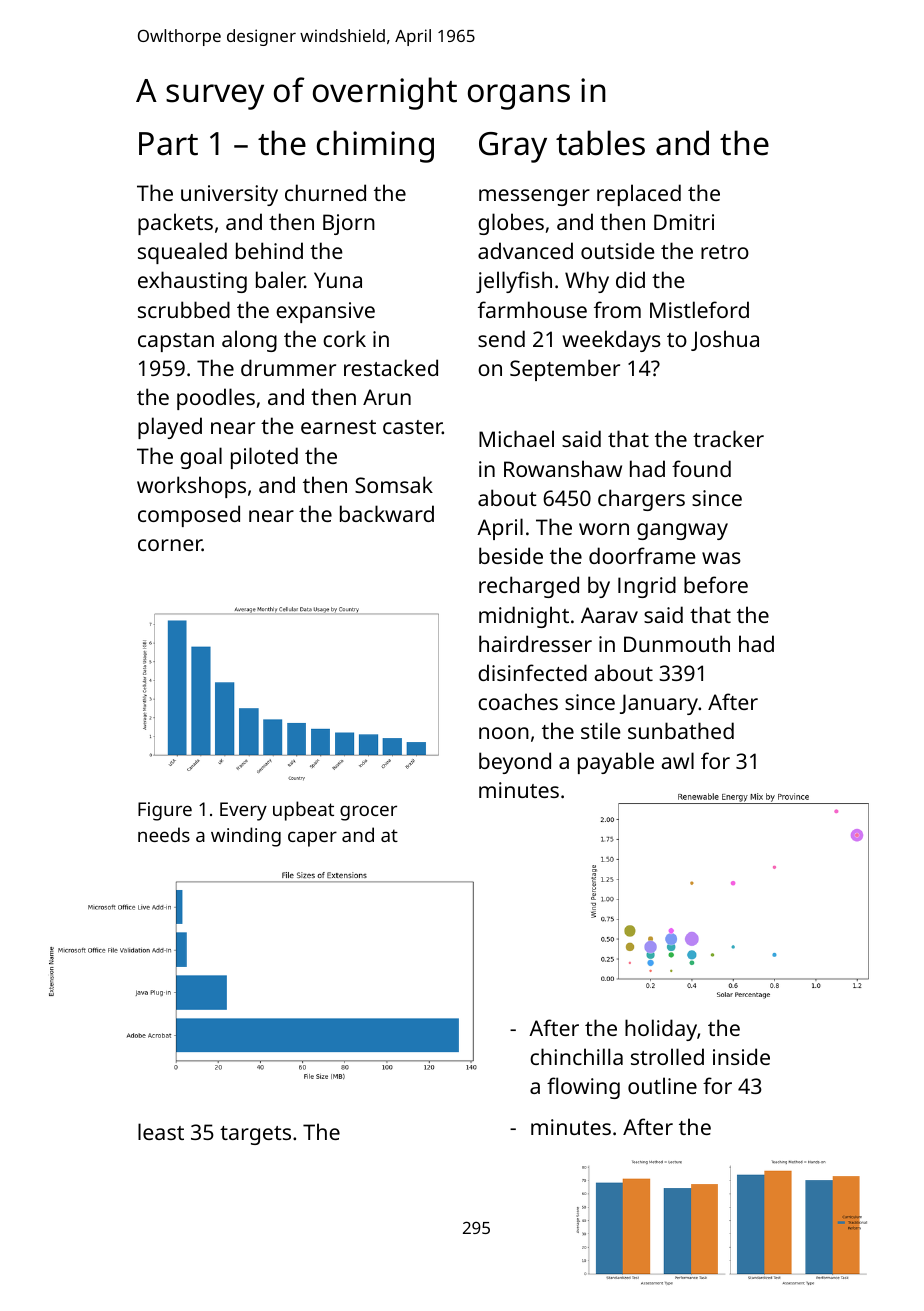 The width and height of the screenshot is (924, 1311). What do you see at coordinates (583, 1088) in the screenshot?
I see `flowing` at bounding box center [583, 1088].
